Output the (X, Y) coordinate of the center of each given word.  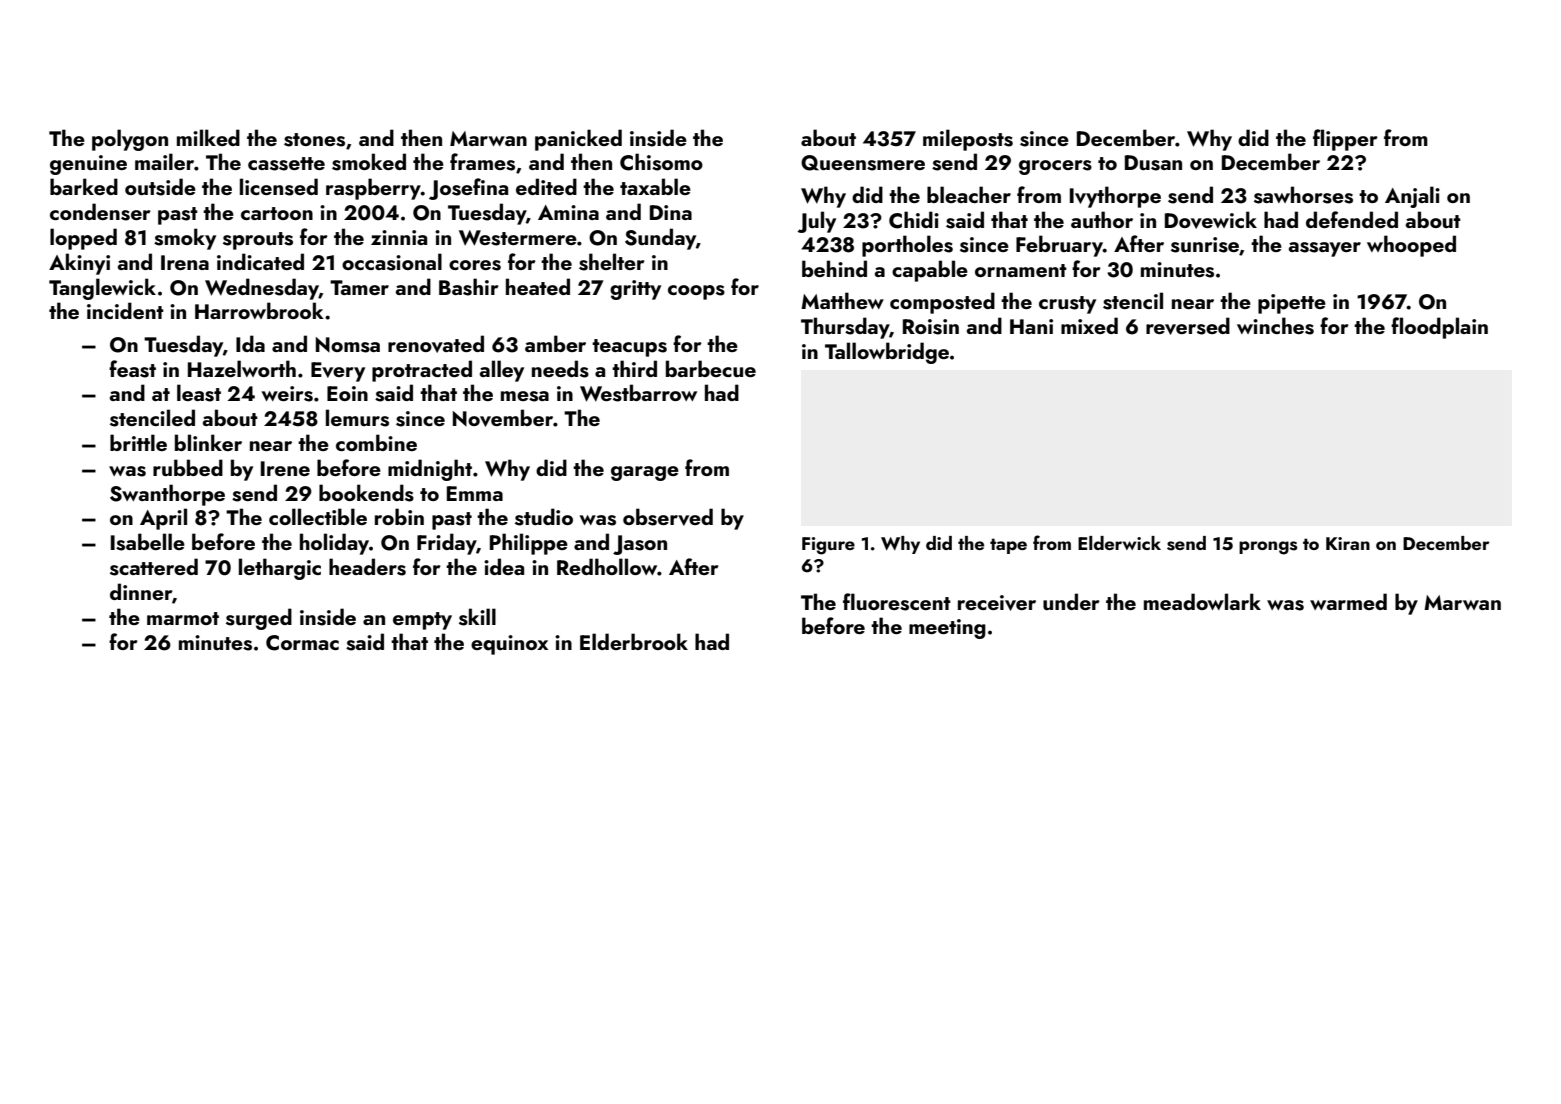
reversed (1188, 326)
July (816, 222)
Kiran (1348, 543)
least (199, 393)
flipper (1345, 140)
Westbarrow (638, 393)
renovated (436, 344)
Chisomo (661, 162)
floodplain (1439, 328)
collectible (318, 516)
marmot (183, 618)
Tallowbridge (887, 353)
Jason (640, 545)
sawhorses (1303, 195)
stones (314, 140)
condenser (100, 212)
